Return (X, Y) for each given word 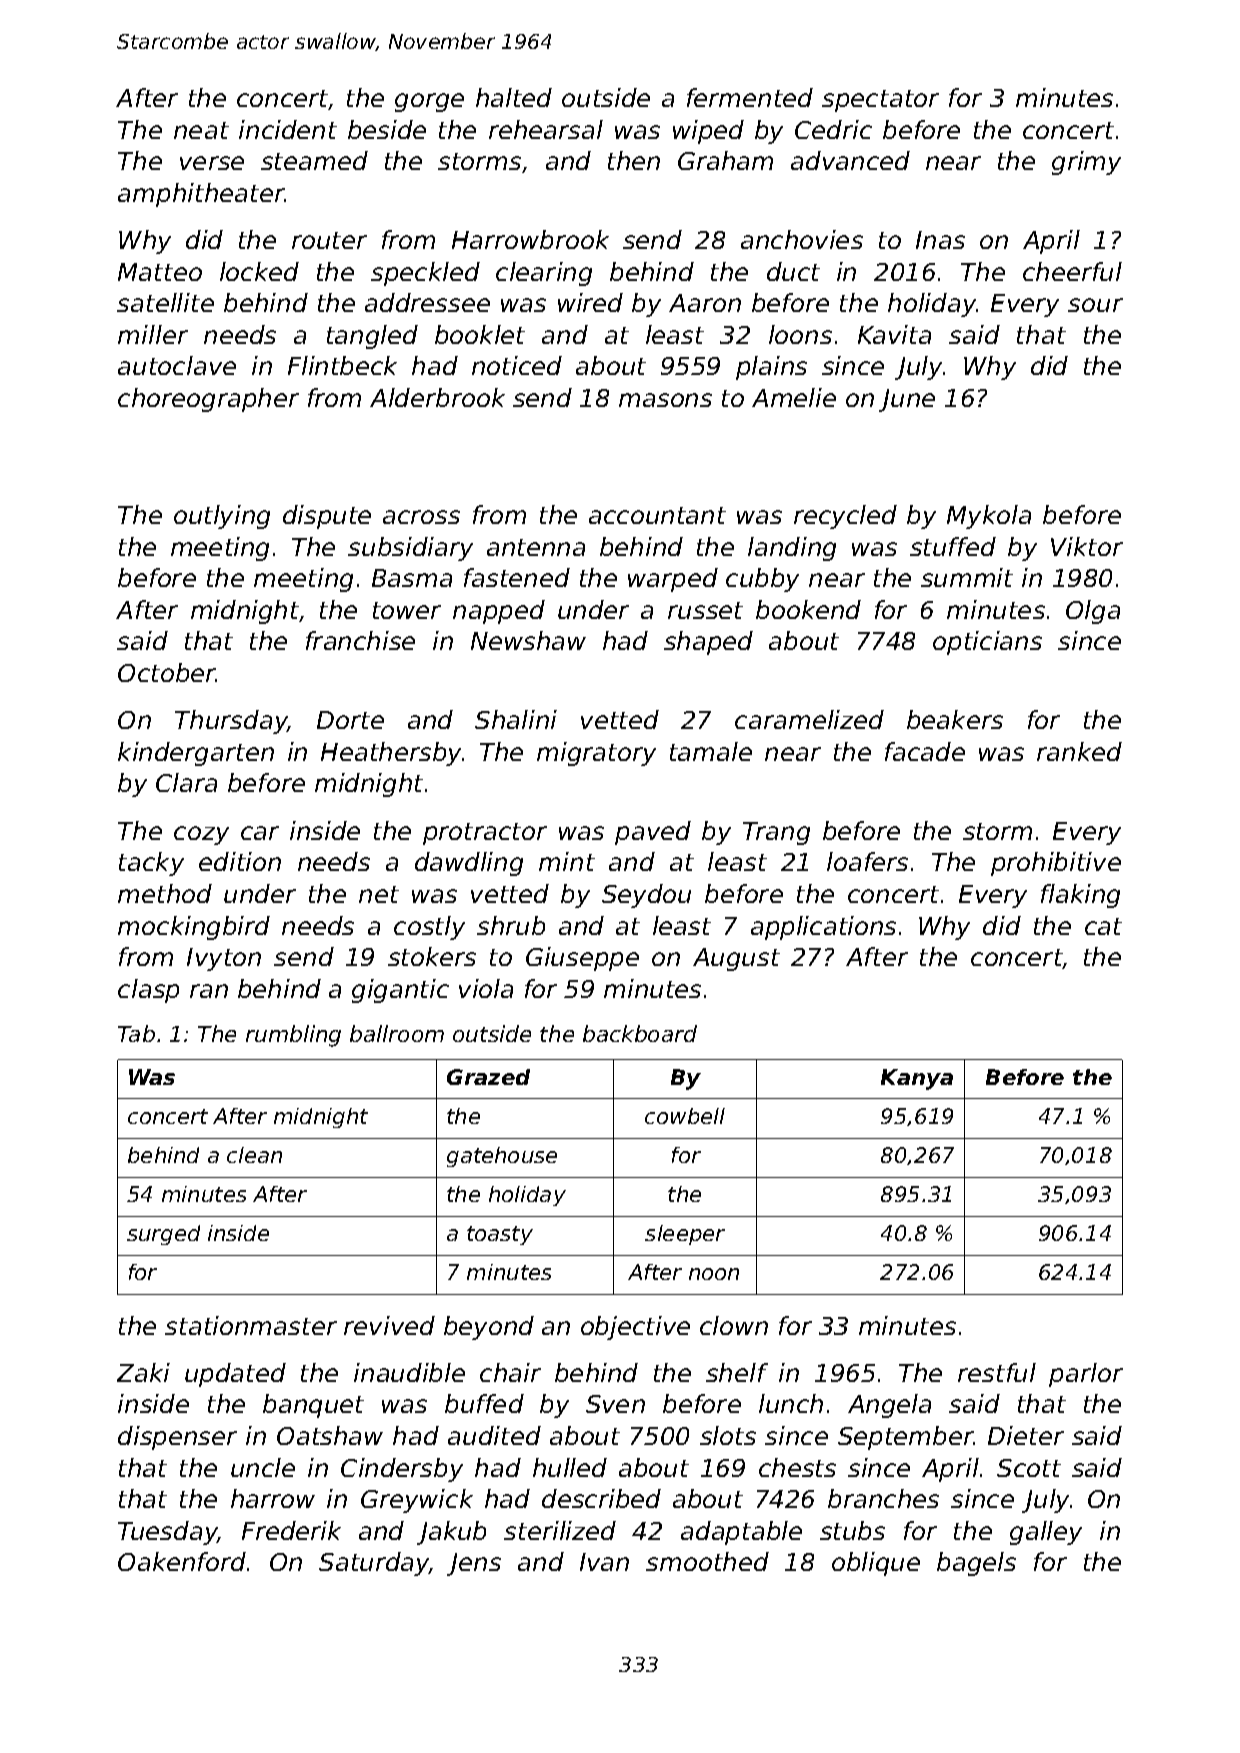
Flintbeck (342, 365)
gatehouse (502, 1157)
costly (429, 928)
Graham (725, 160)
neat (201, 130)
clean (254, 1155)
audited (494, 1435)
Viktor (1087, 546)
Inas (940, 240)
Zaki (143, 1372)
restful (997, 1372)
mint (567, 861)
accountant (657, 515)
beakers (955, 719)
